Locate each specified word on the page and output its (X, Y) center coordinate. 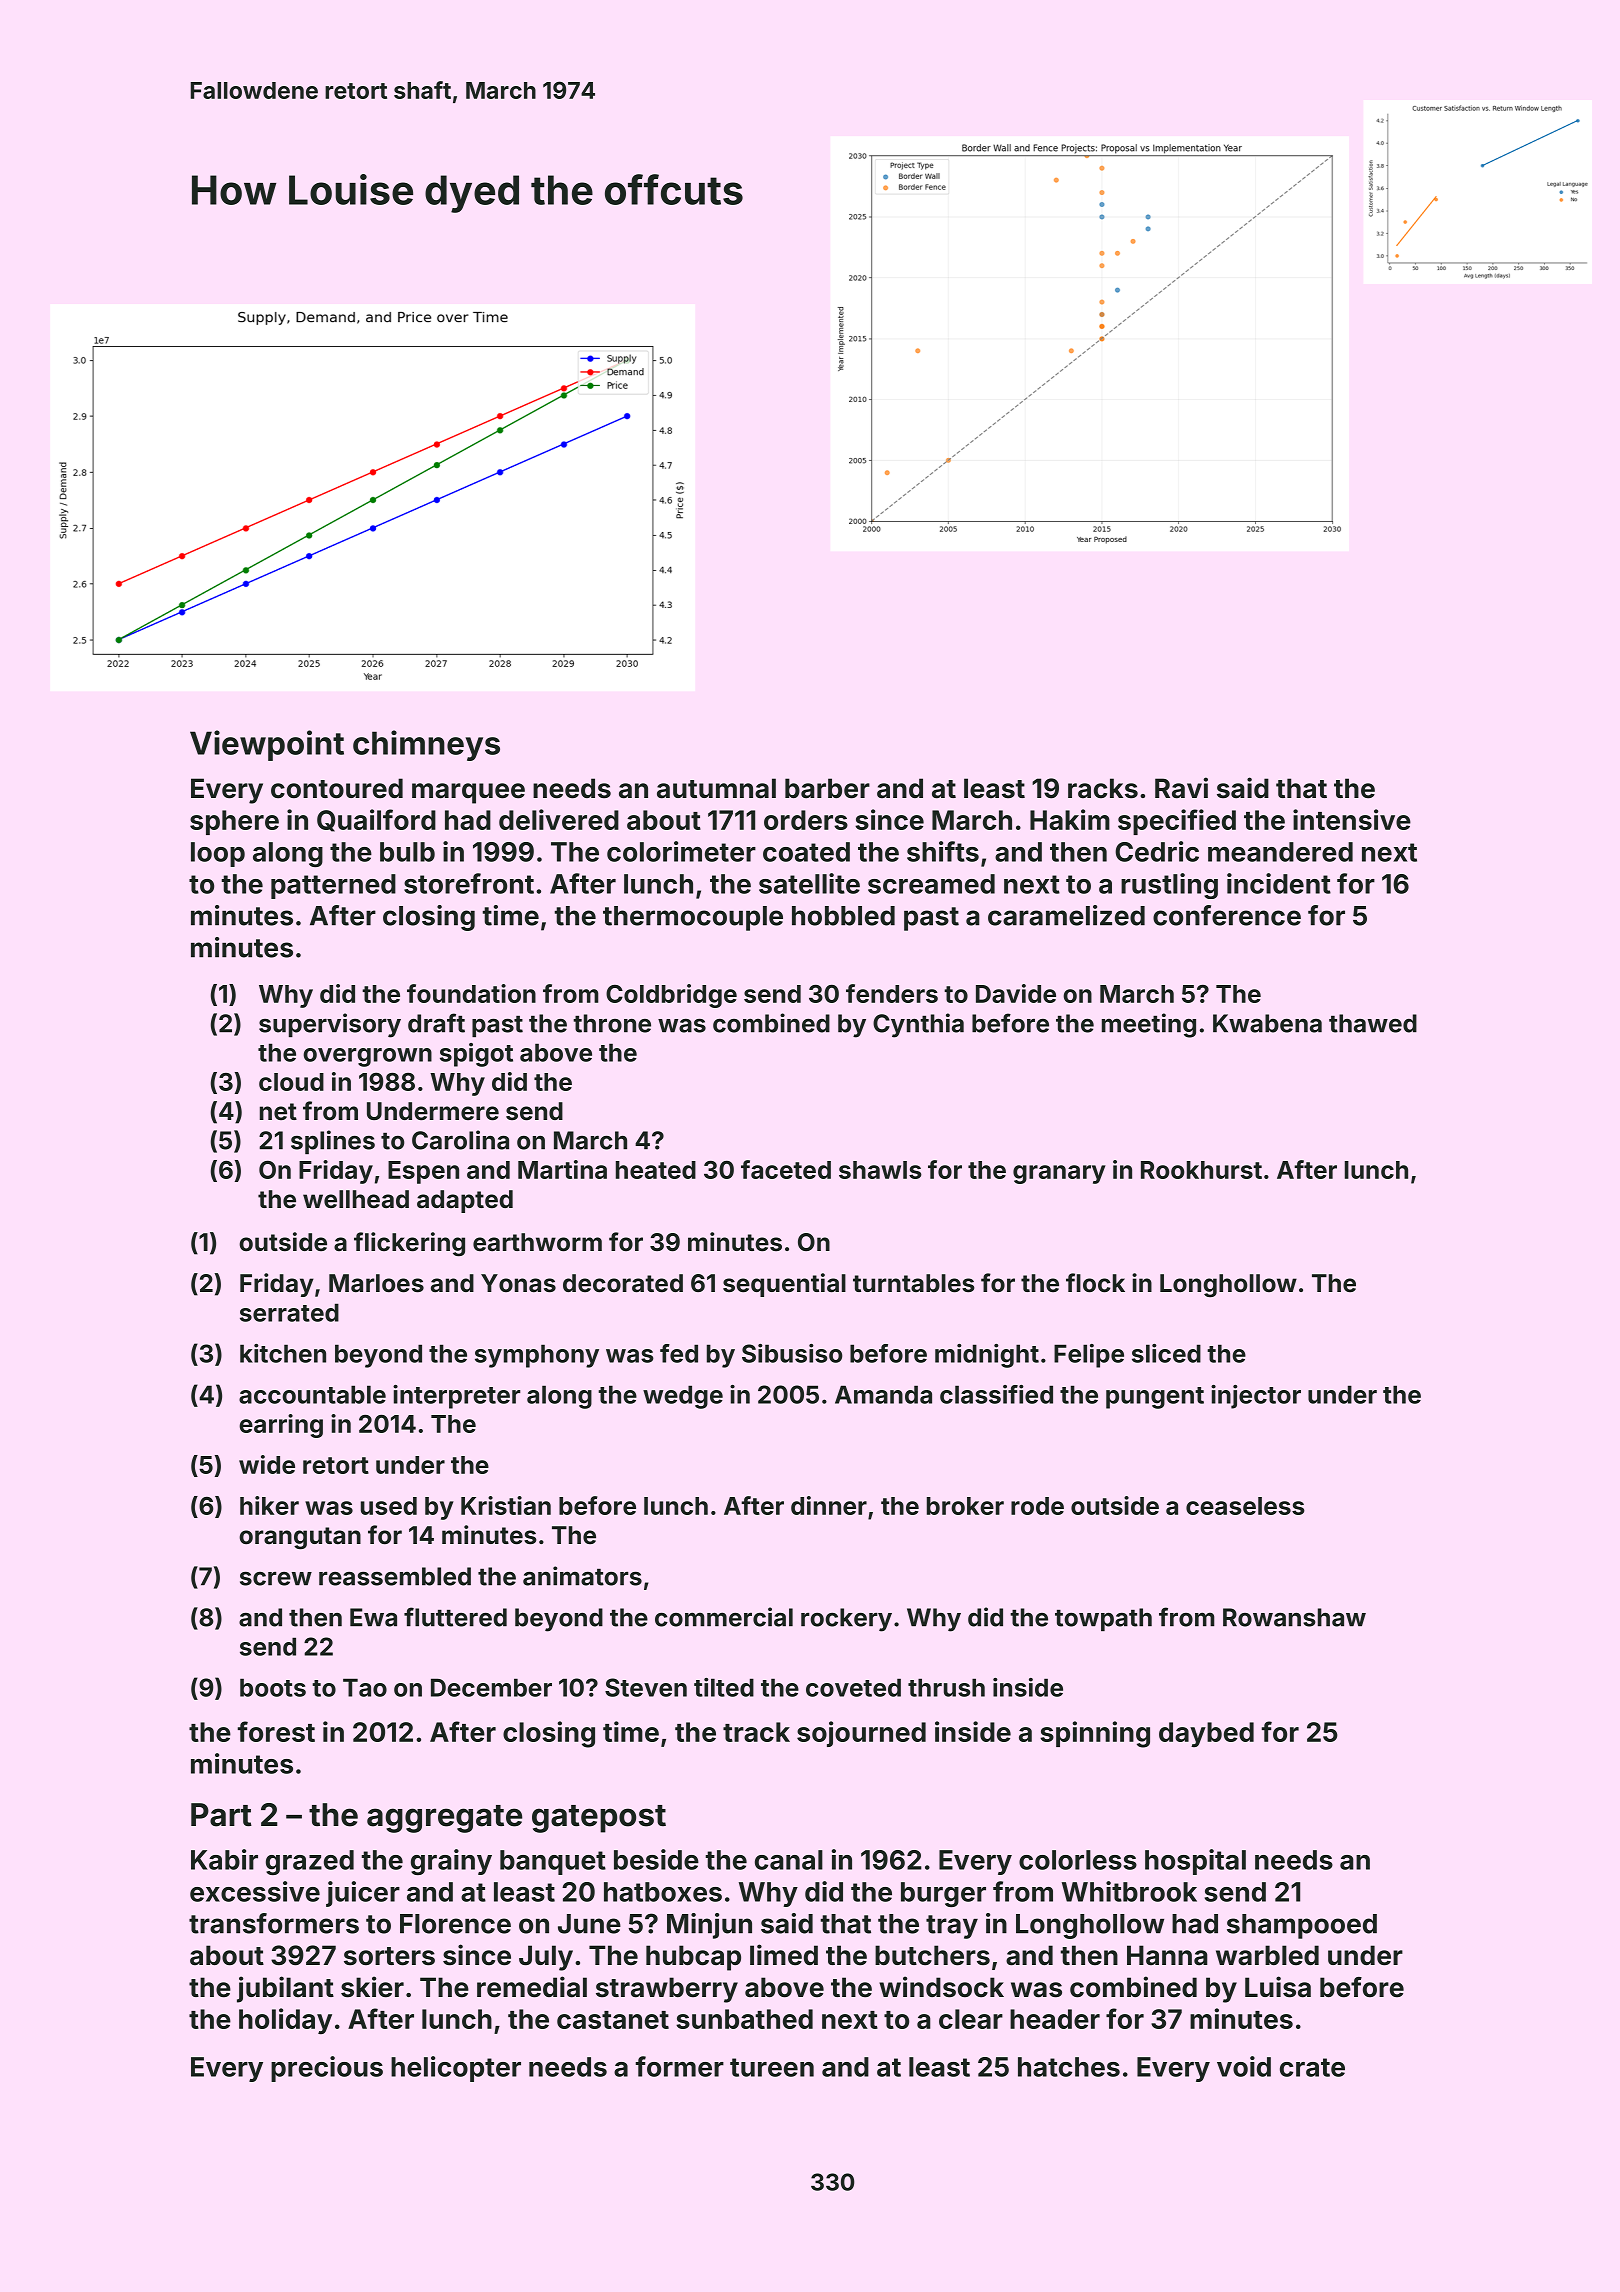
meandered (1280, 852)
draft (436, 1023)
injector (1256, 1397)
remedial (532, 1987)
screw (276, 1579)
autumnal (716, 788)
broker (965, 1506)
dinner (829, 1505)
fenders (892, 993)
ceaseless (1245, 1506)
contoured (337, 788)
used (389, 1506)
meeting (1149, 1025)
